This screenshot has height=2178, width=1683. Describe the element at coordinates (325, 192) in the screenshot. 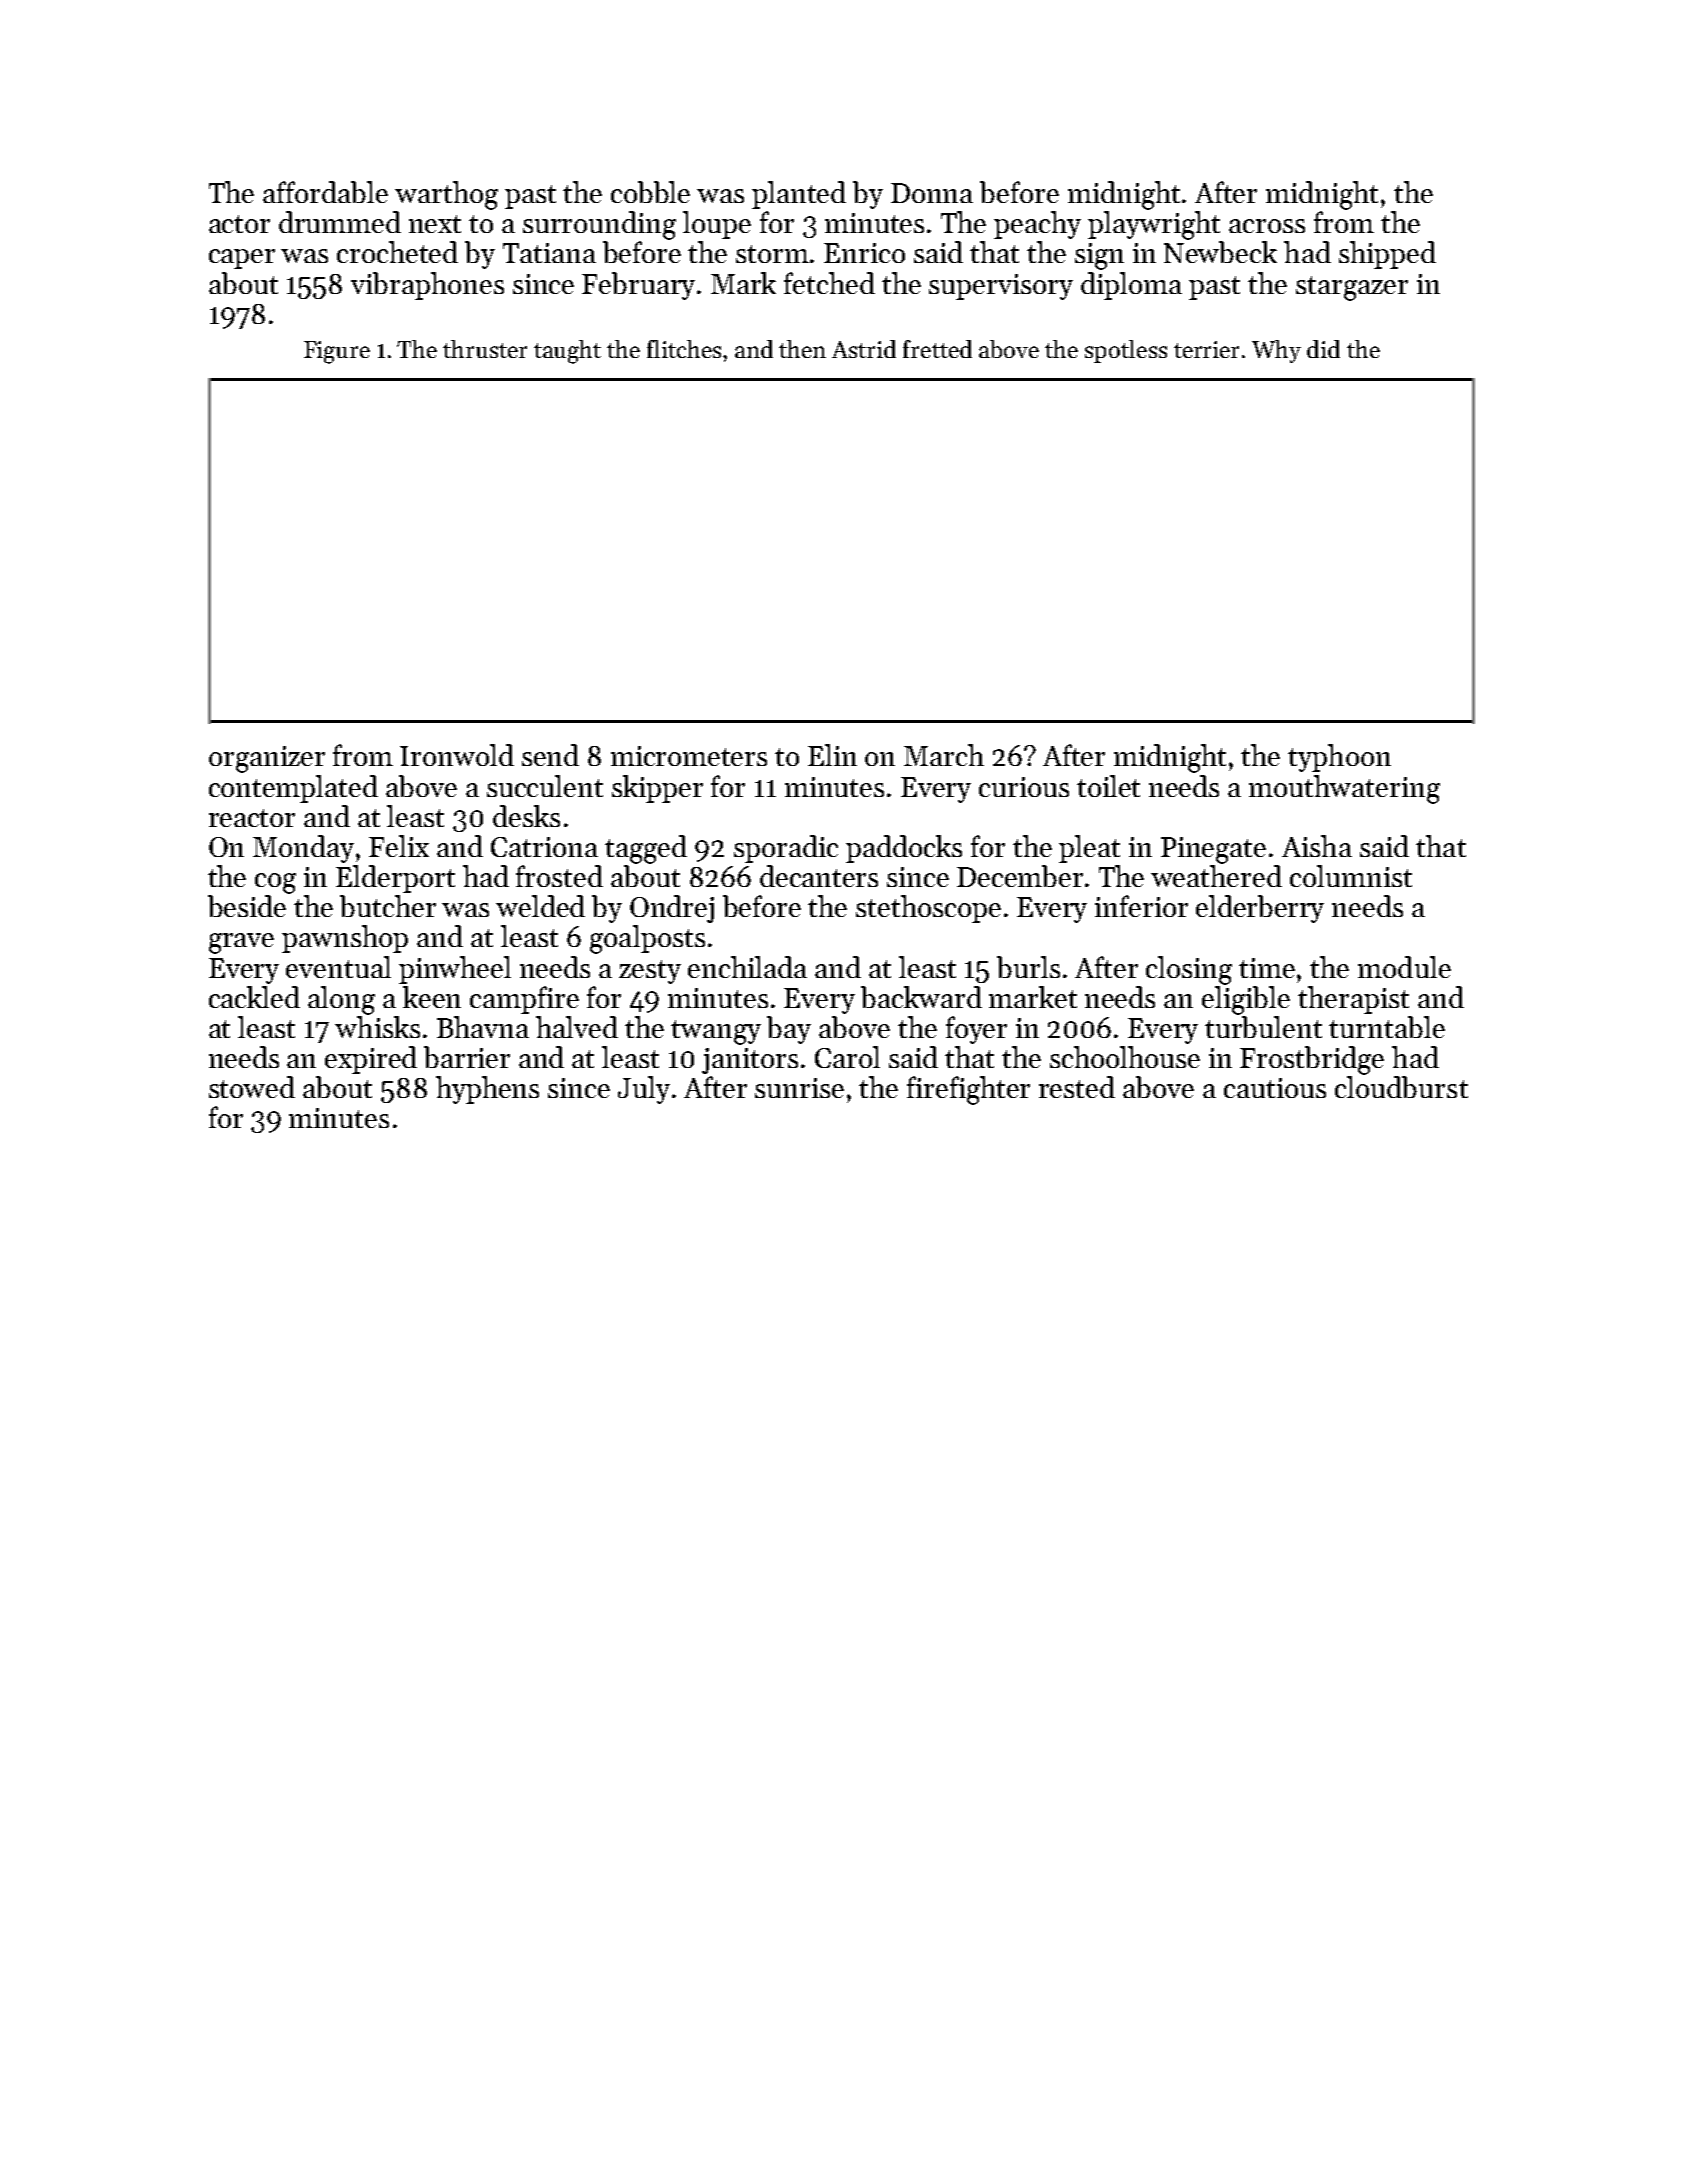

I see `affordable` at that location.
